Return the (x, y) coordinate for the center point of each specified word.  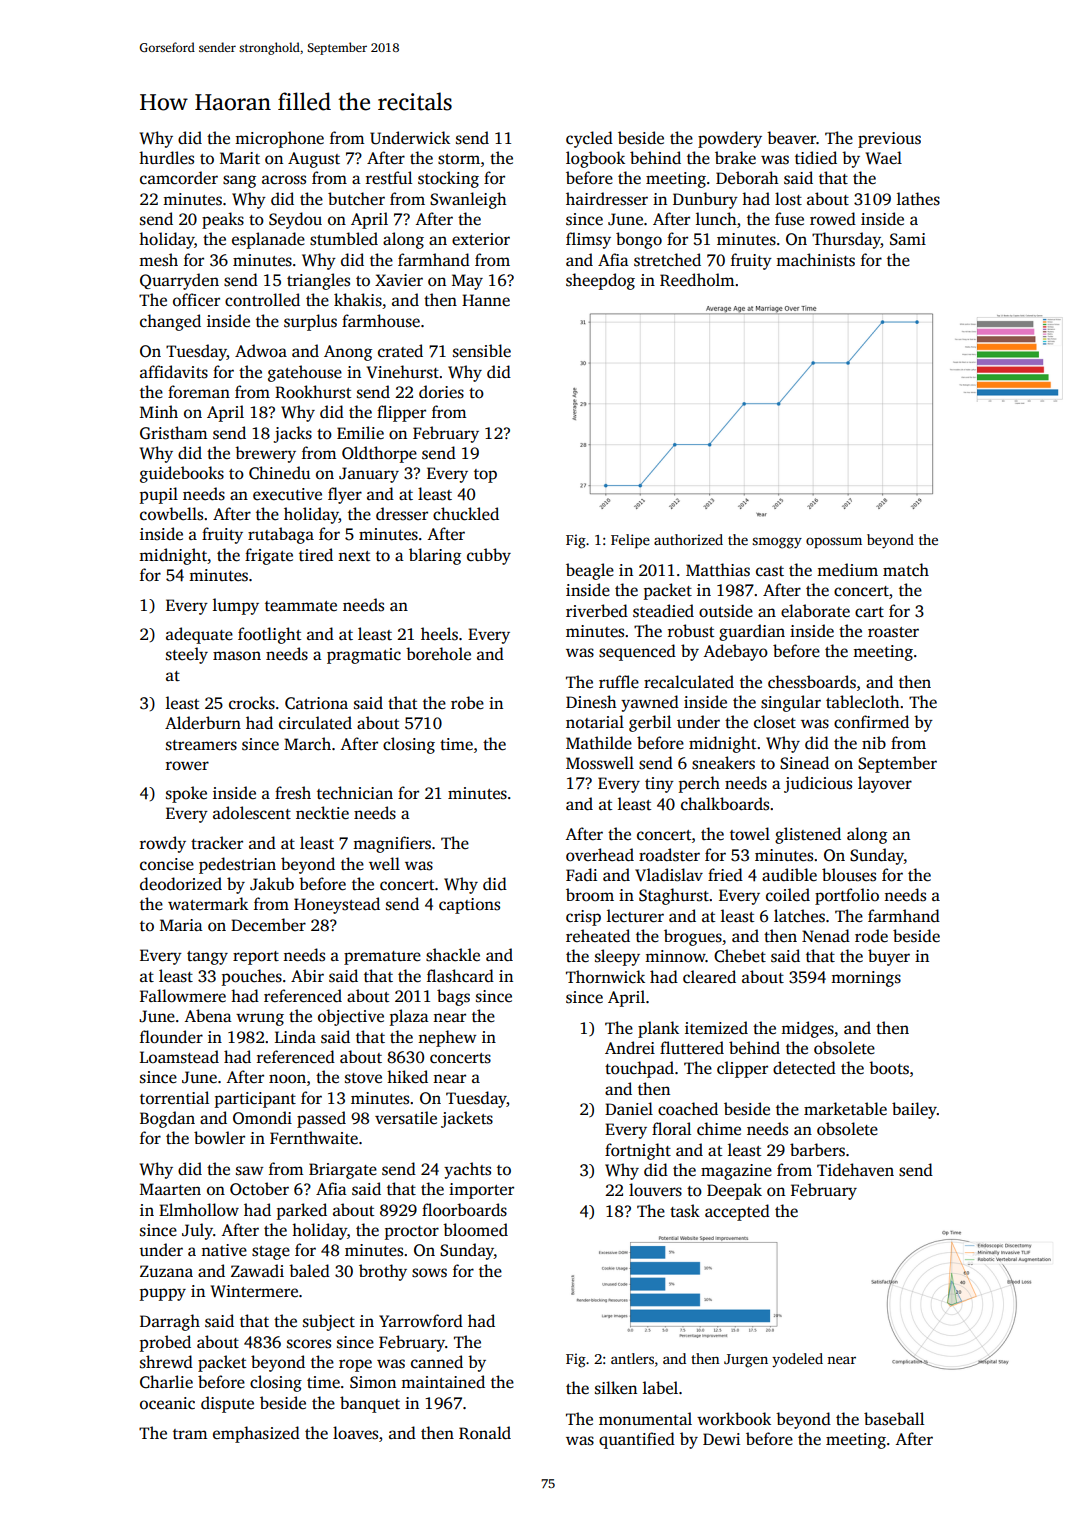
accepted (737, 1212)
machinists (815, 260)
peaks (223, 220)
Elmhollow (199, 1210)
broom (590, 895)
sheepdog (600, 281)
